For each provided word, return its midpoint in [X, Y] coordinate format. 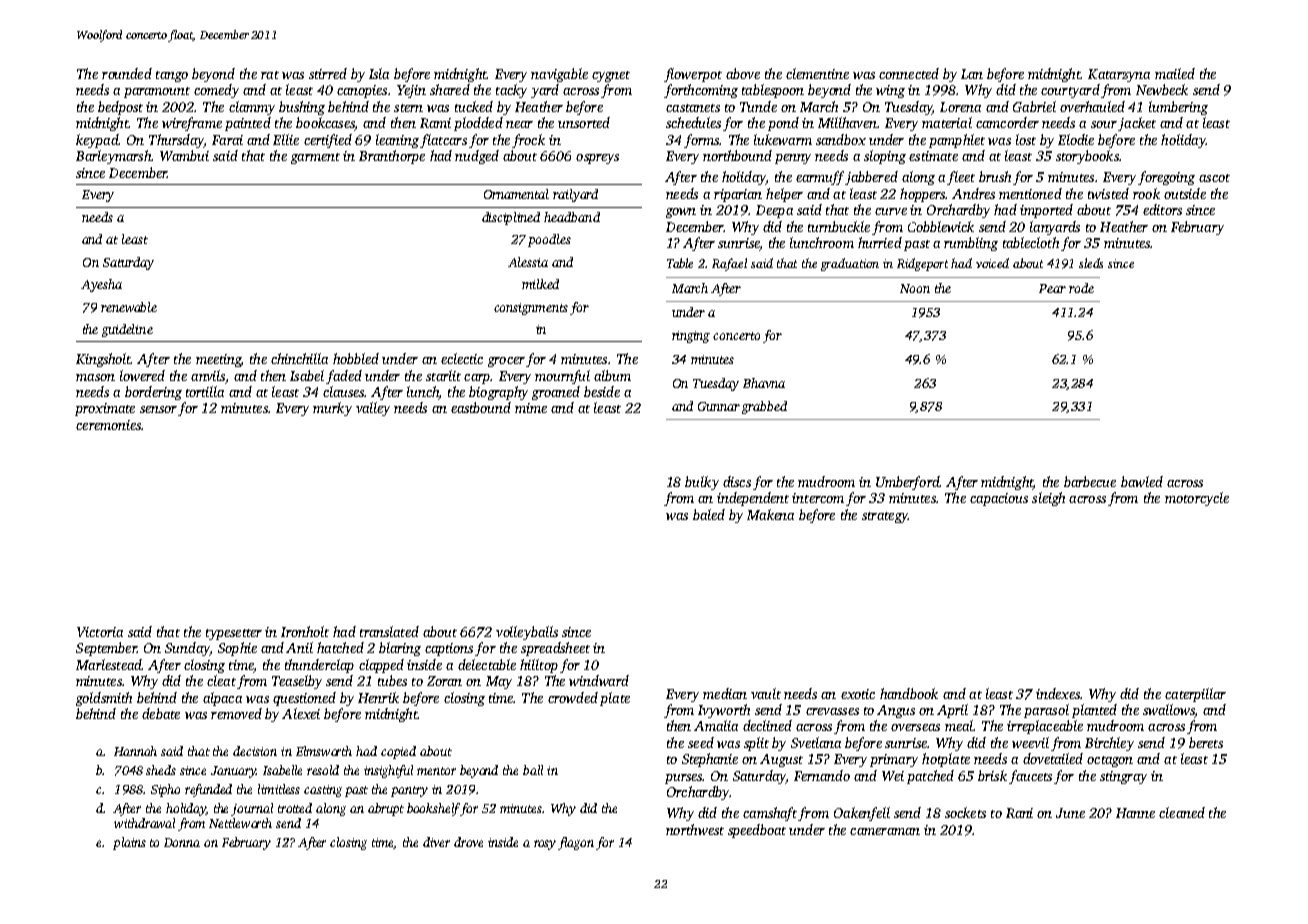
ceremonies [108, 425]
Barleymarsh [113, 157]
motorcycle [1197, 499]
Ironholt [305, 631]
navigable [559, 75]
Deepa [774, 211]
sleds [1091, 263]
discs [737, 481]
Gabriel [1034, 106]
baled [709, 514]
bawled [1142, 481]
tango [172, 76]
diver [436, 842]
